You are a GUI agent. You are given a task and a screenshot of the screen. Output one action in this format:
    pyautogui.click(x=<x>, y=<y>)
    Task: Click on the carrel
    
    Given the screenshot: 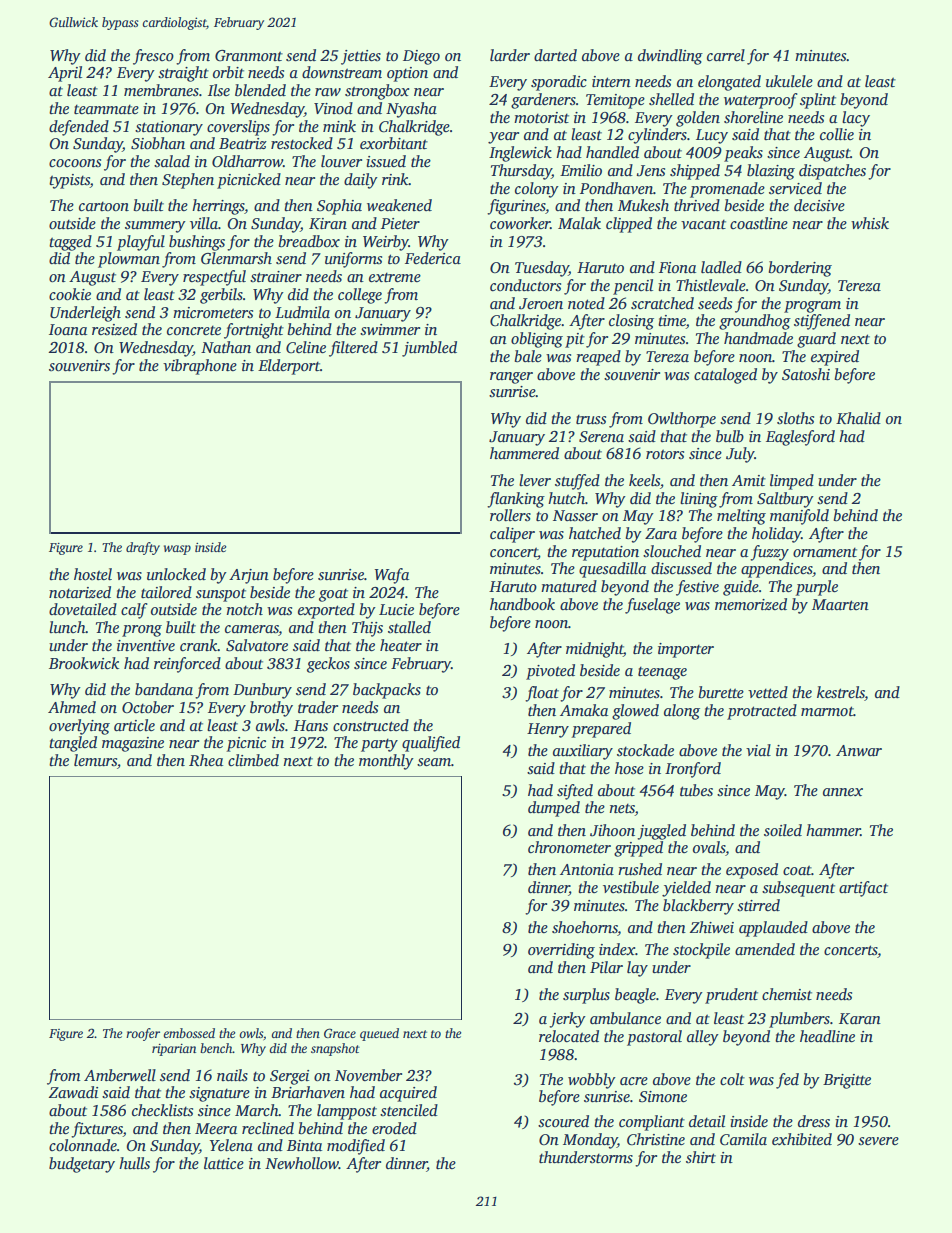 What is the action you would take?
    pyautogui.click(x=726, y=55)
